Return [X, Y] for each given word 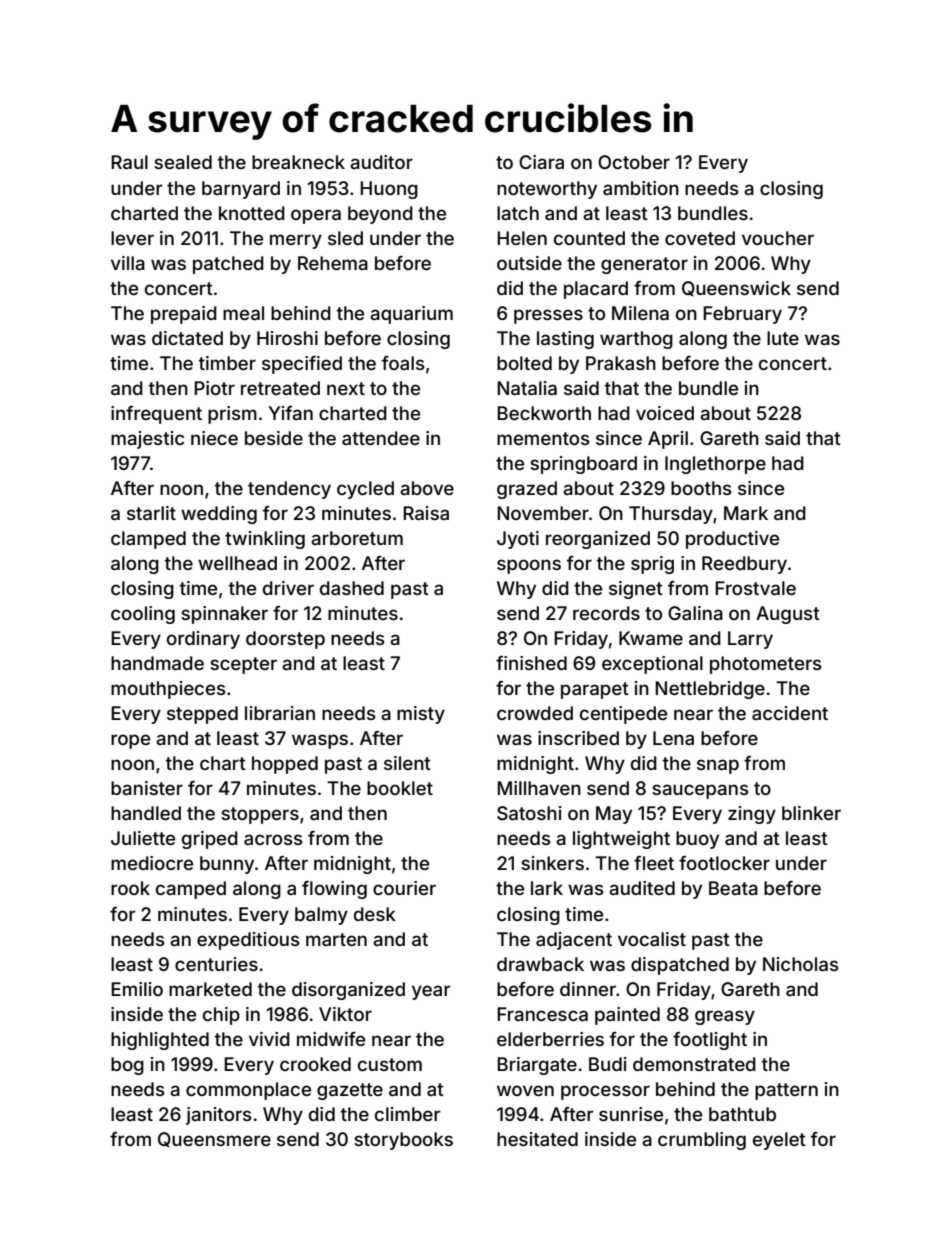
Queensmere [214, 1140]
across [273, 839]
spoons [529, 566]
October [634, 162]
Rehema [333, 263]
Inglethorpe [715, 465]
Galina [695, 613]
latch [518, 213]
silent [407, 763]
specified [302, 365]
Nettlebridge [710, 690]
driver [288, 588]
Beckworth [544, 413]
